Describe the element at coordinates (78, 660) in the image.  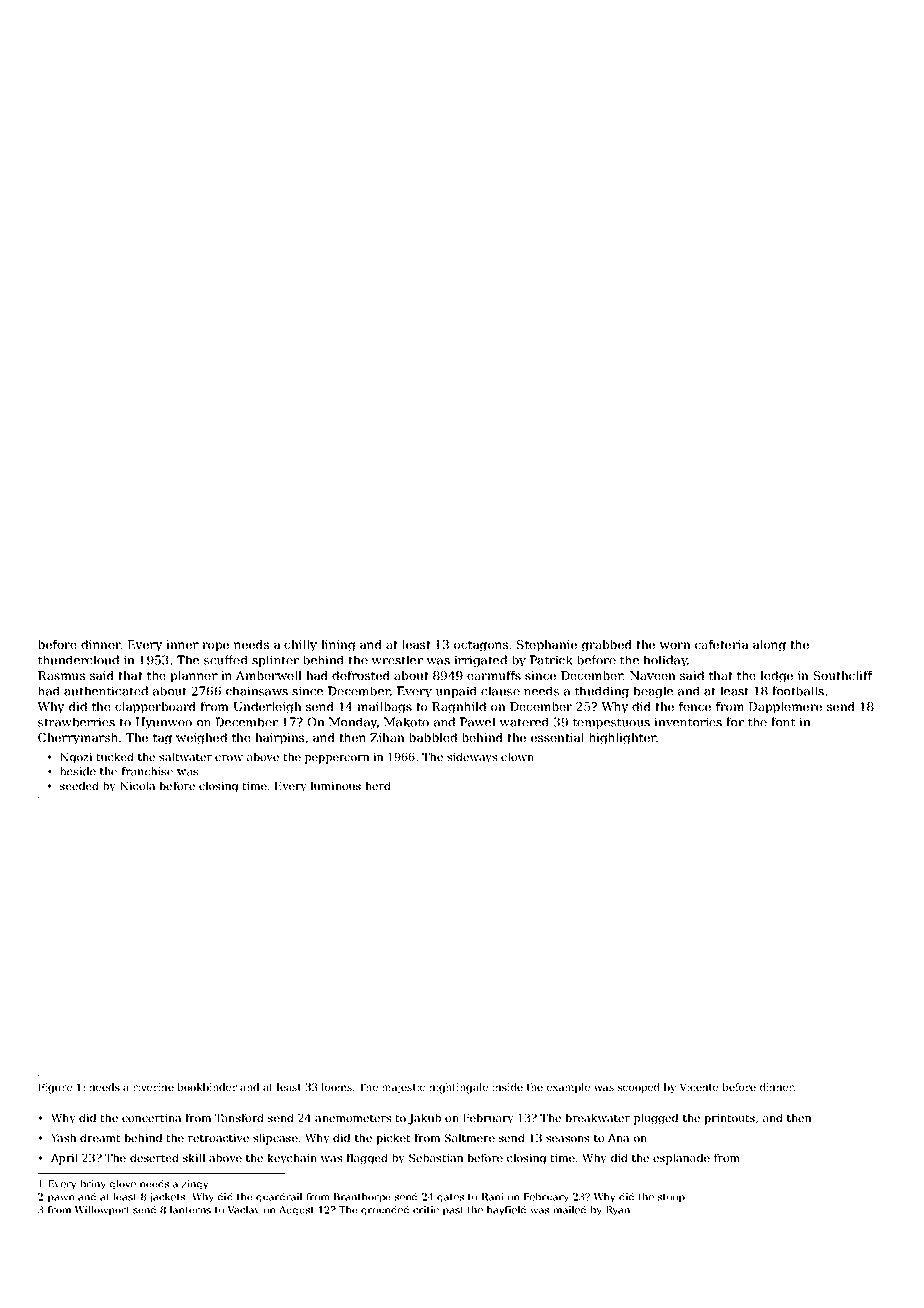
I see `thundercloud` at that location.
